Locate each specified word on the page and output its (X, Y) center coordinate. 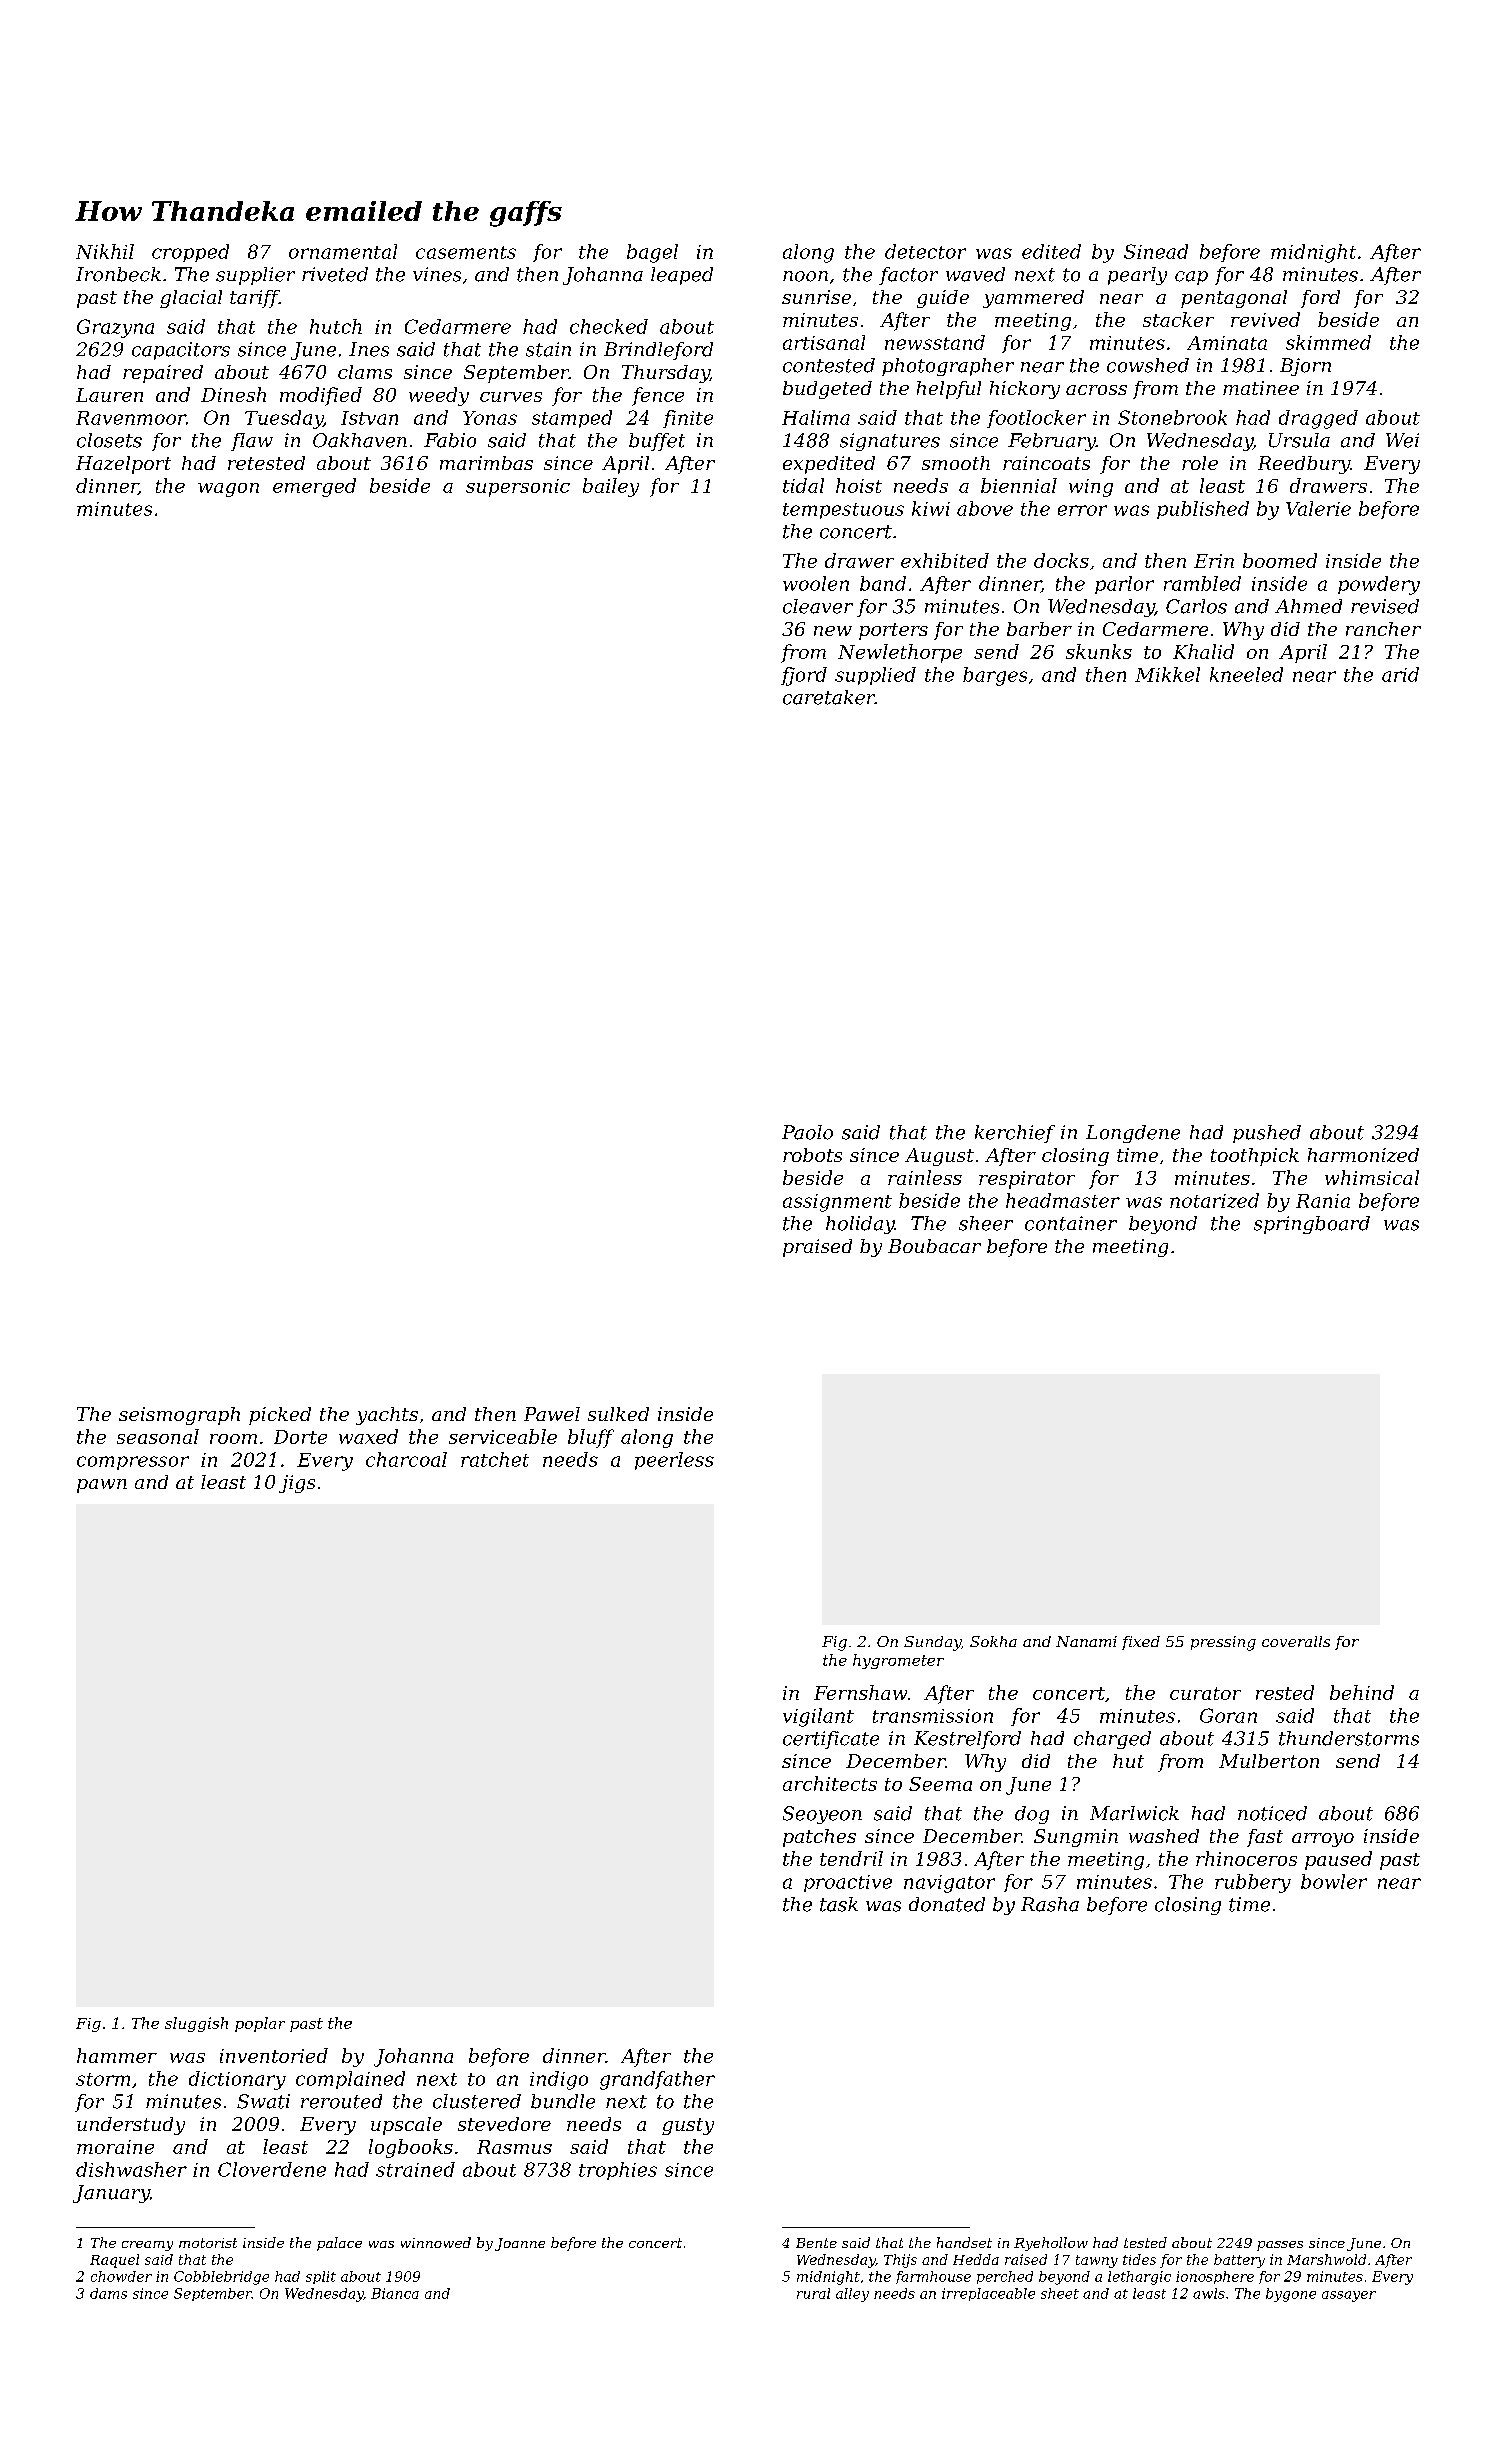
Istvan (369, 418)
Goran (1228, 1715)
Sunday (932, 1643)
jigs (297, 1484)
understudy (131, 2126)
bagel (652, 253)
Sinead (1156, 251)
